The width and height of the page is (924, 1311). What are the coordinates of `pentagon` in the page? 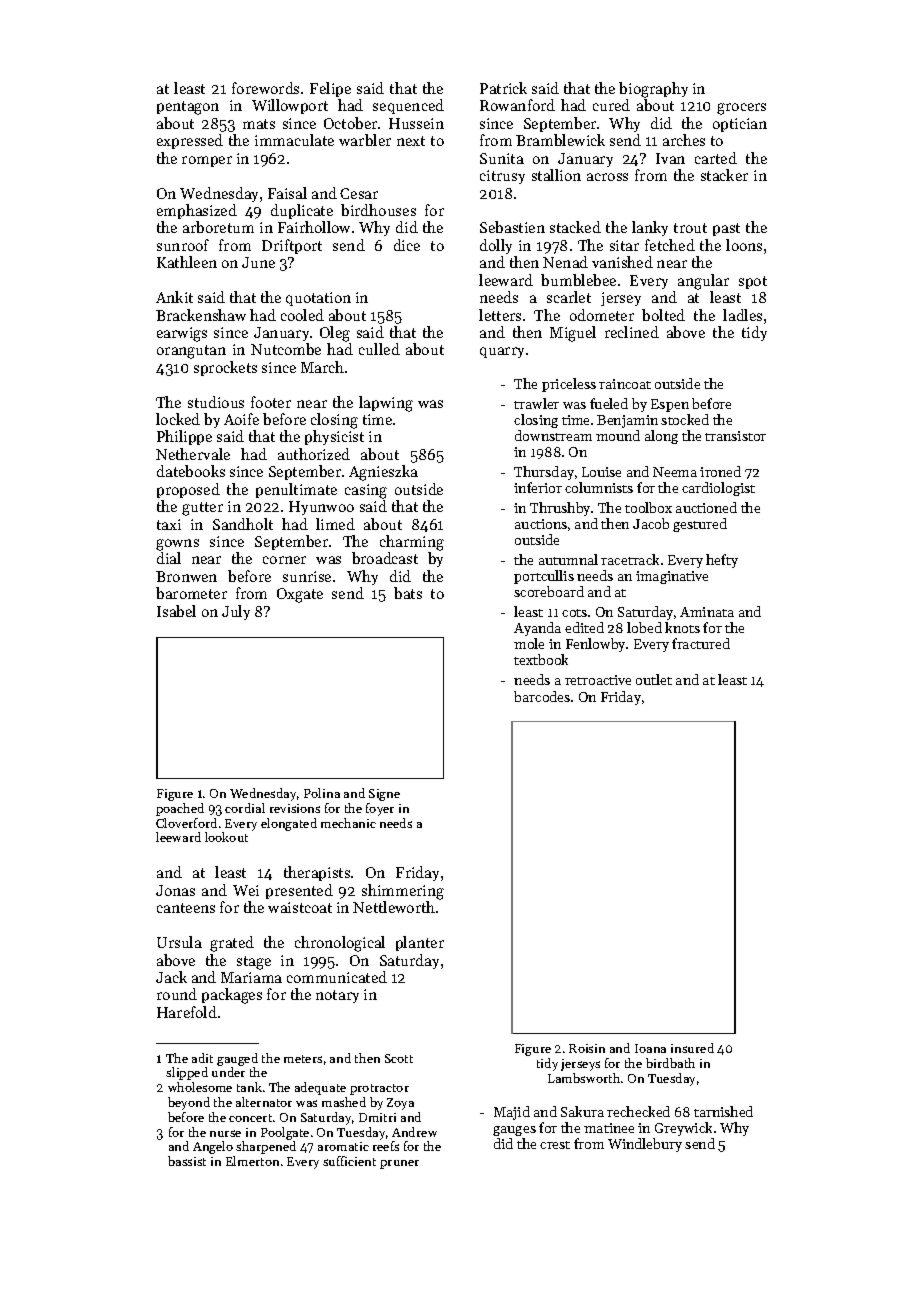 It's located at (188, 108).
